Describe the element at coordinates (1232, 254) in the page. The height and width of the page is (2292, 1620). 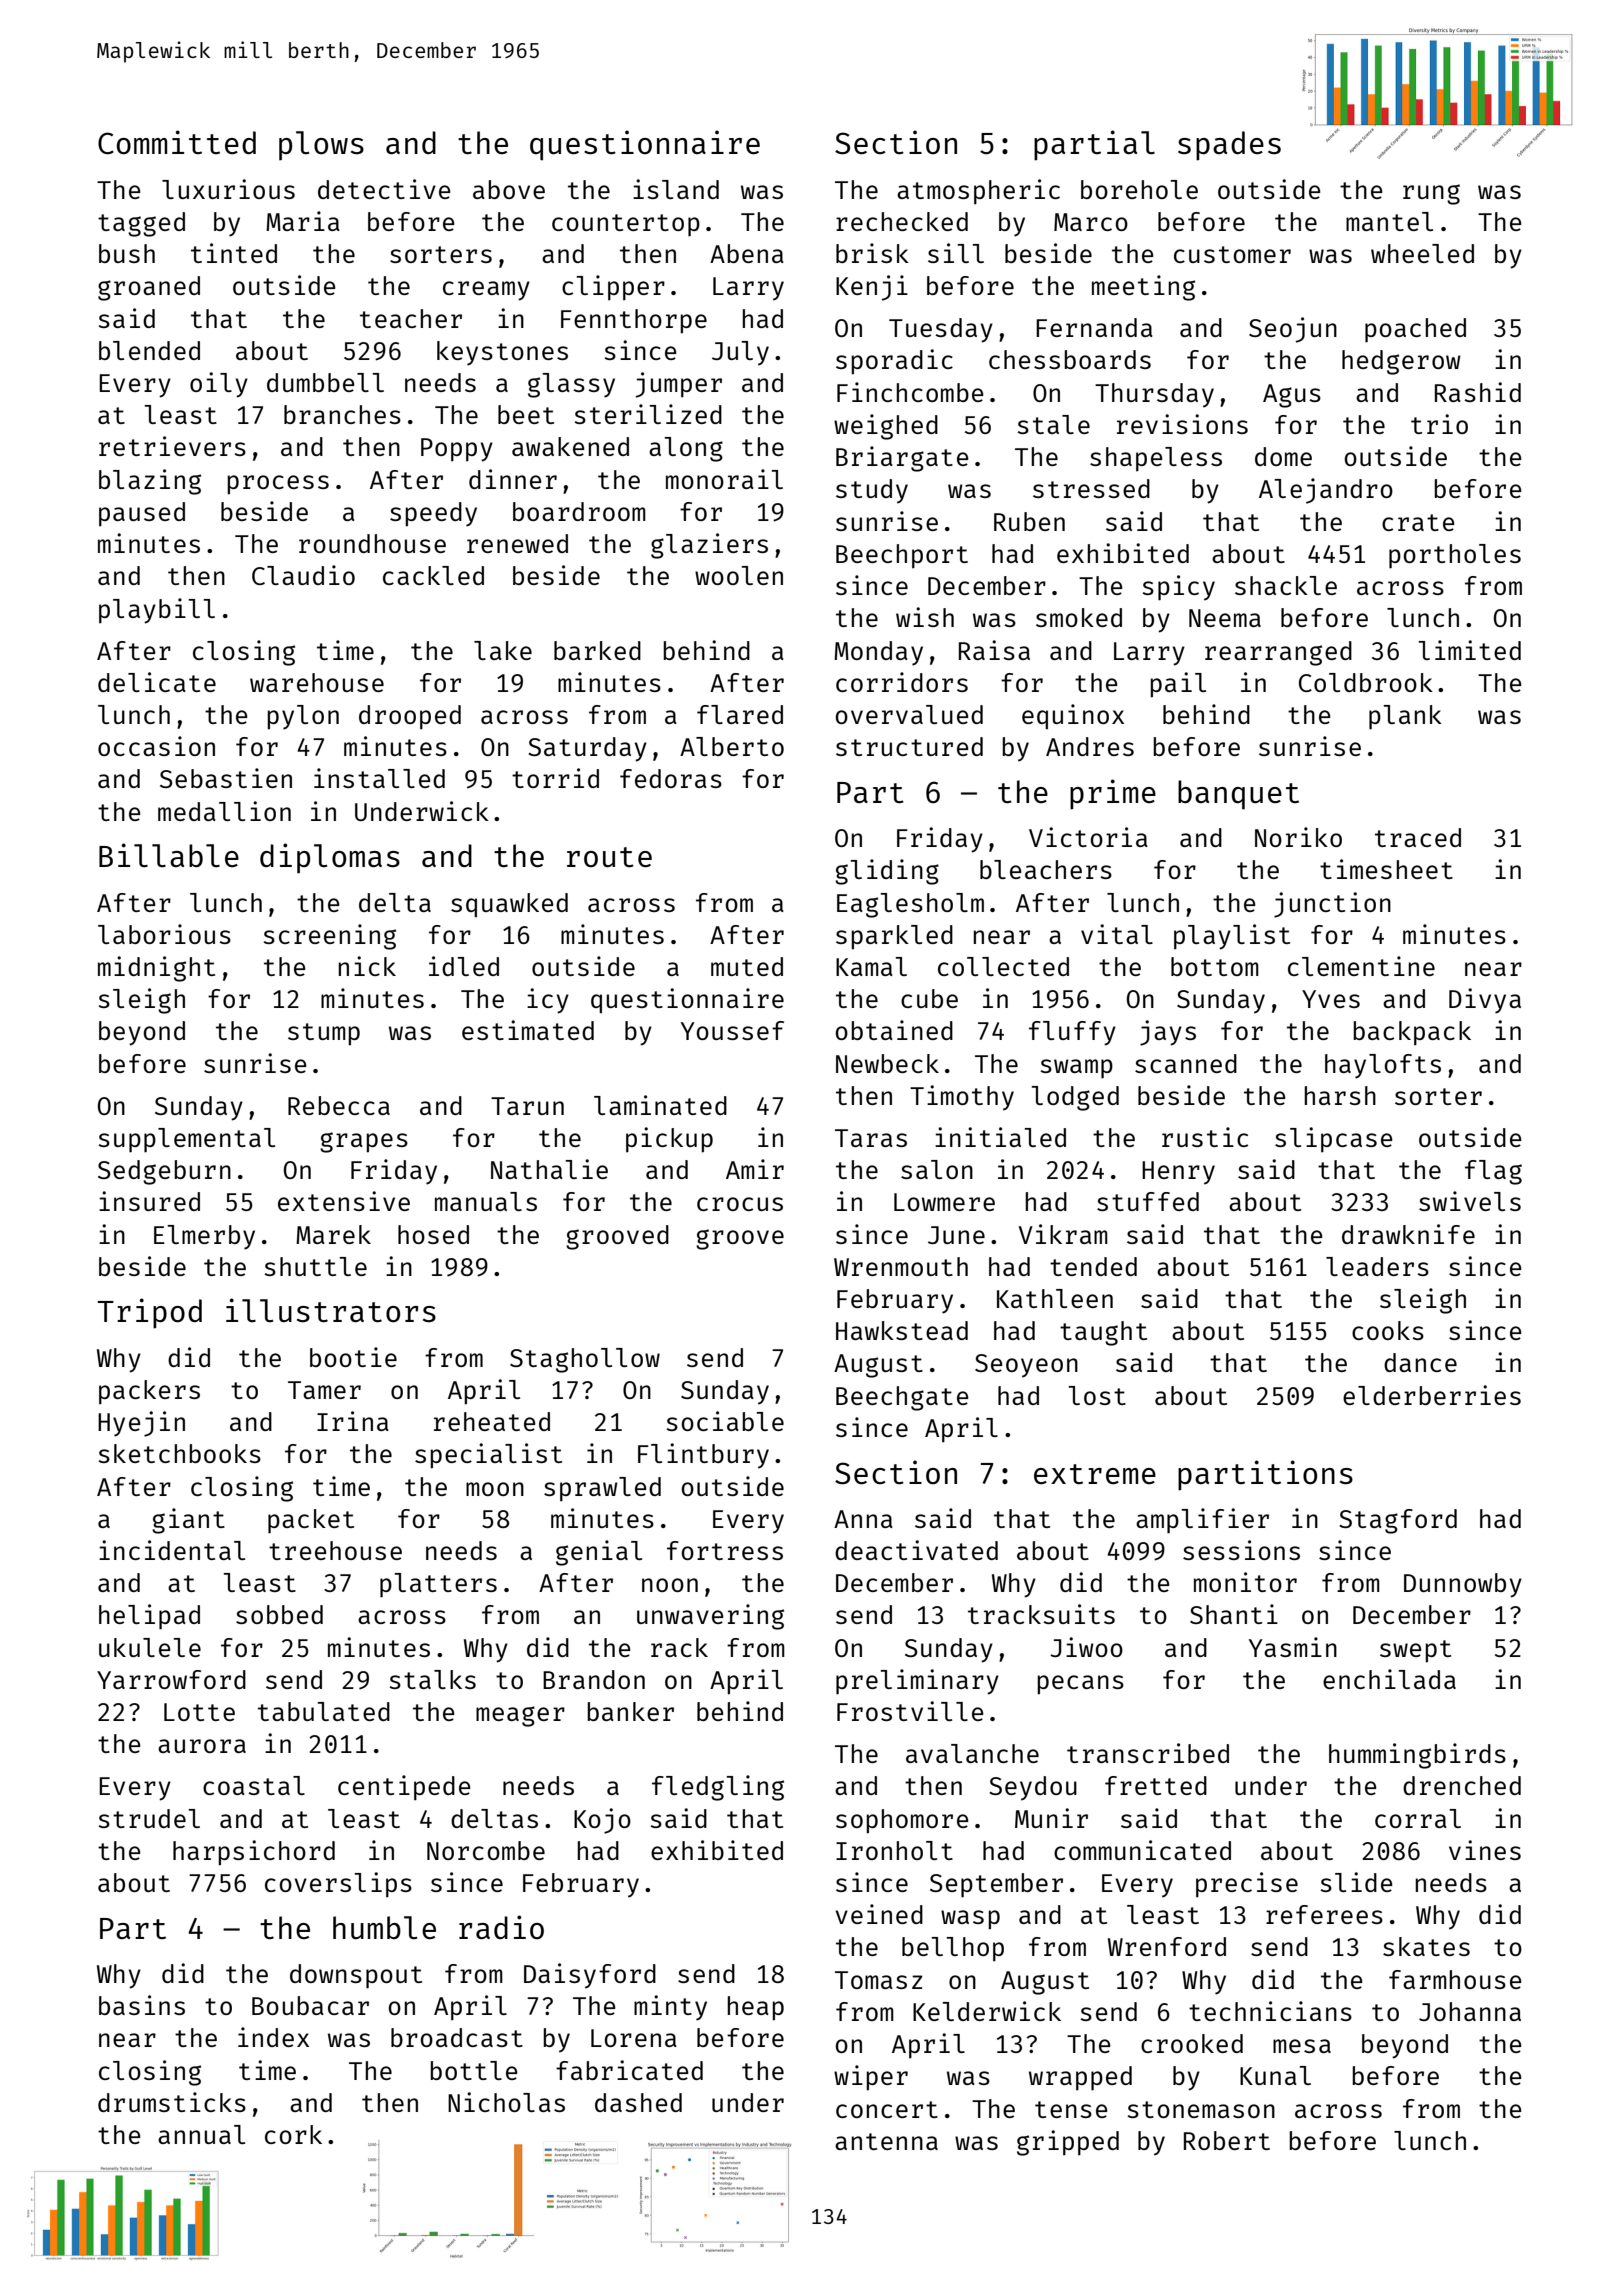
I see `customer` at that location.
